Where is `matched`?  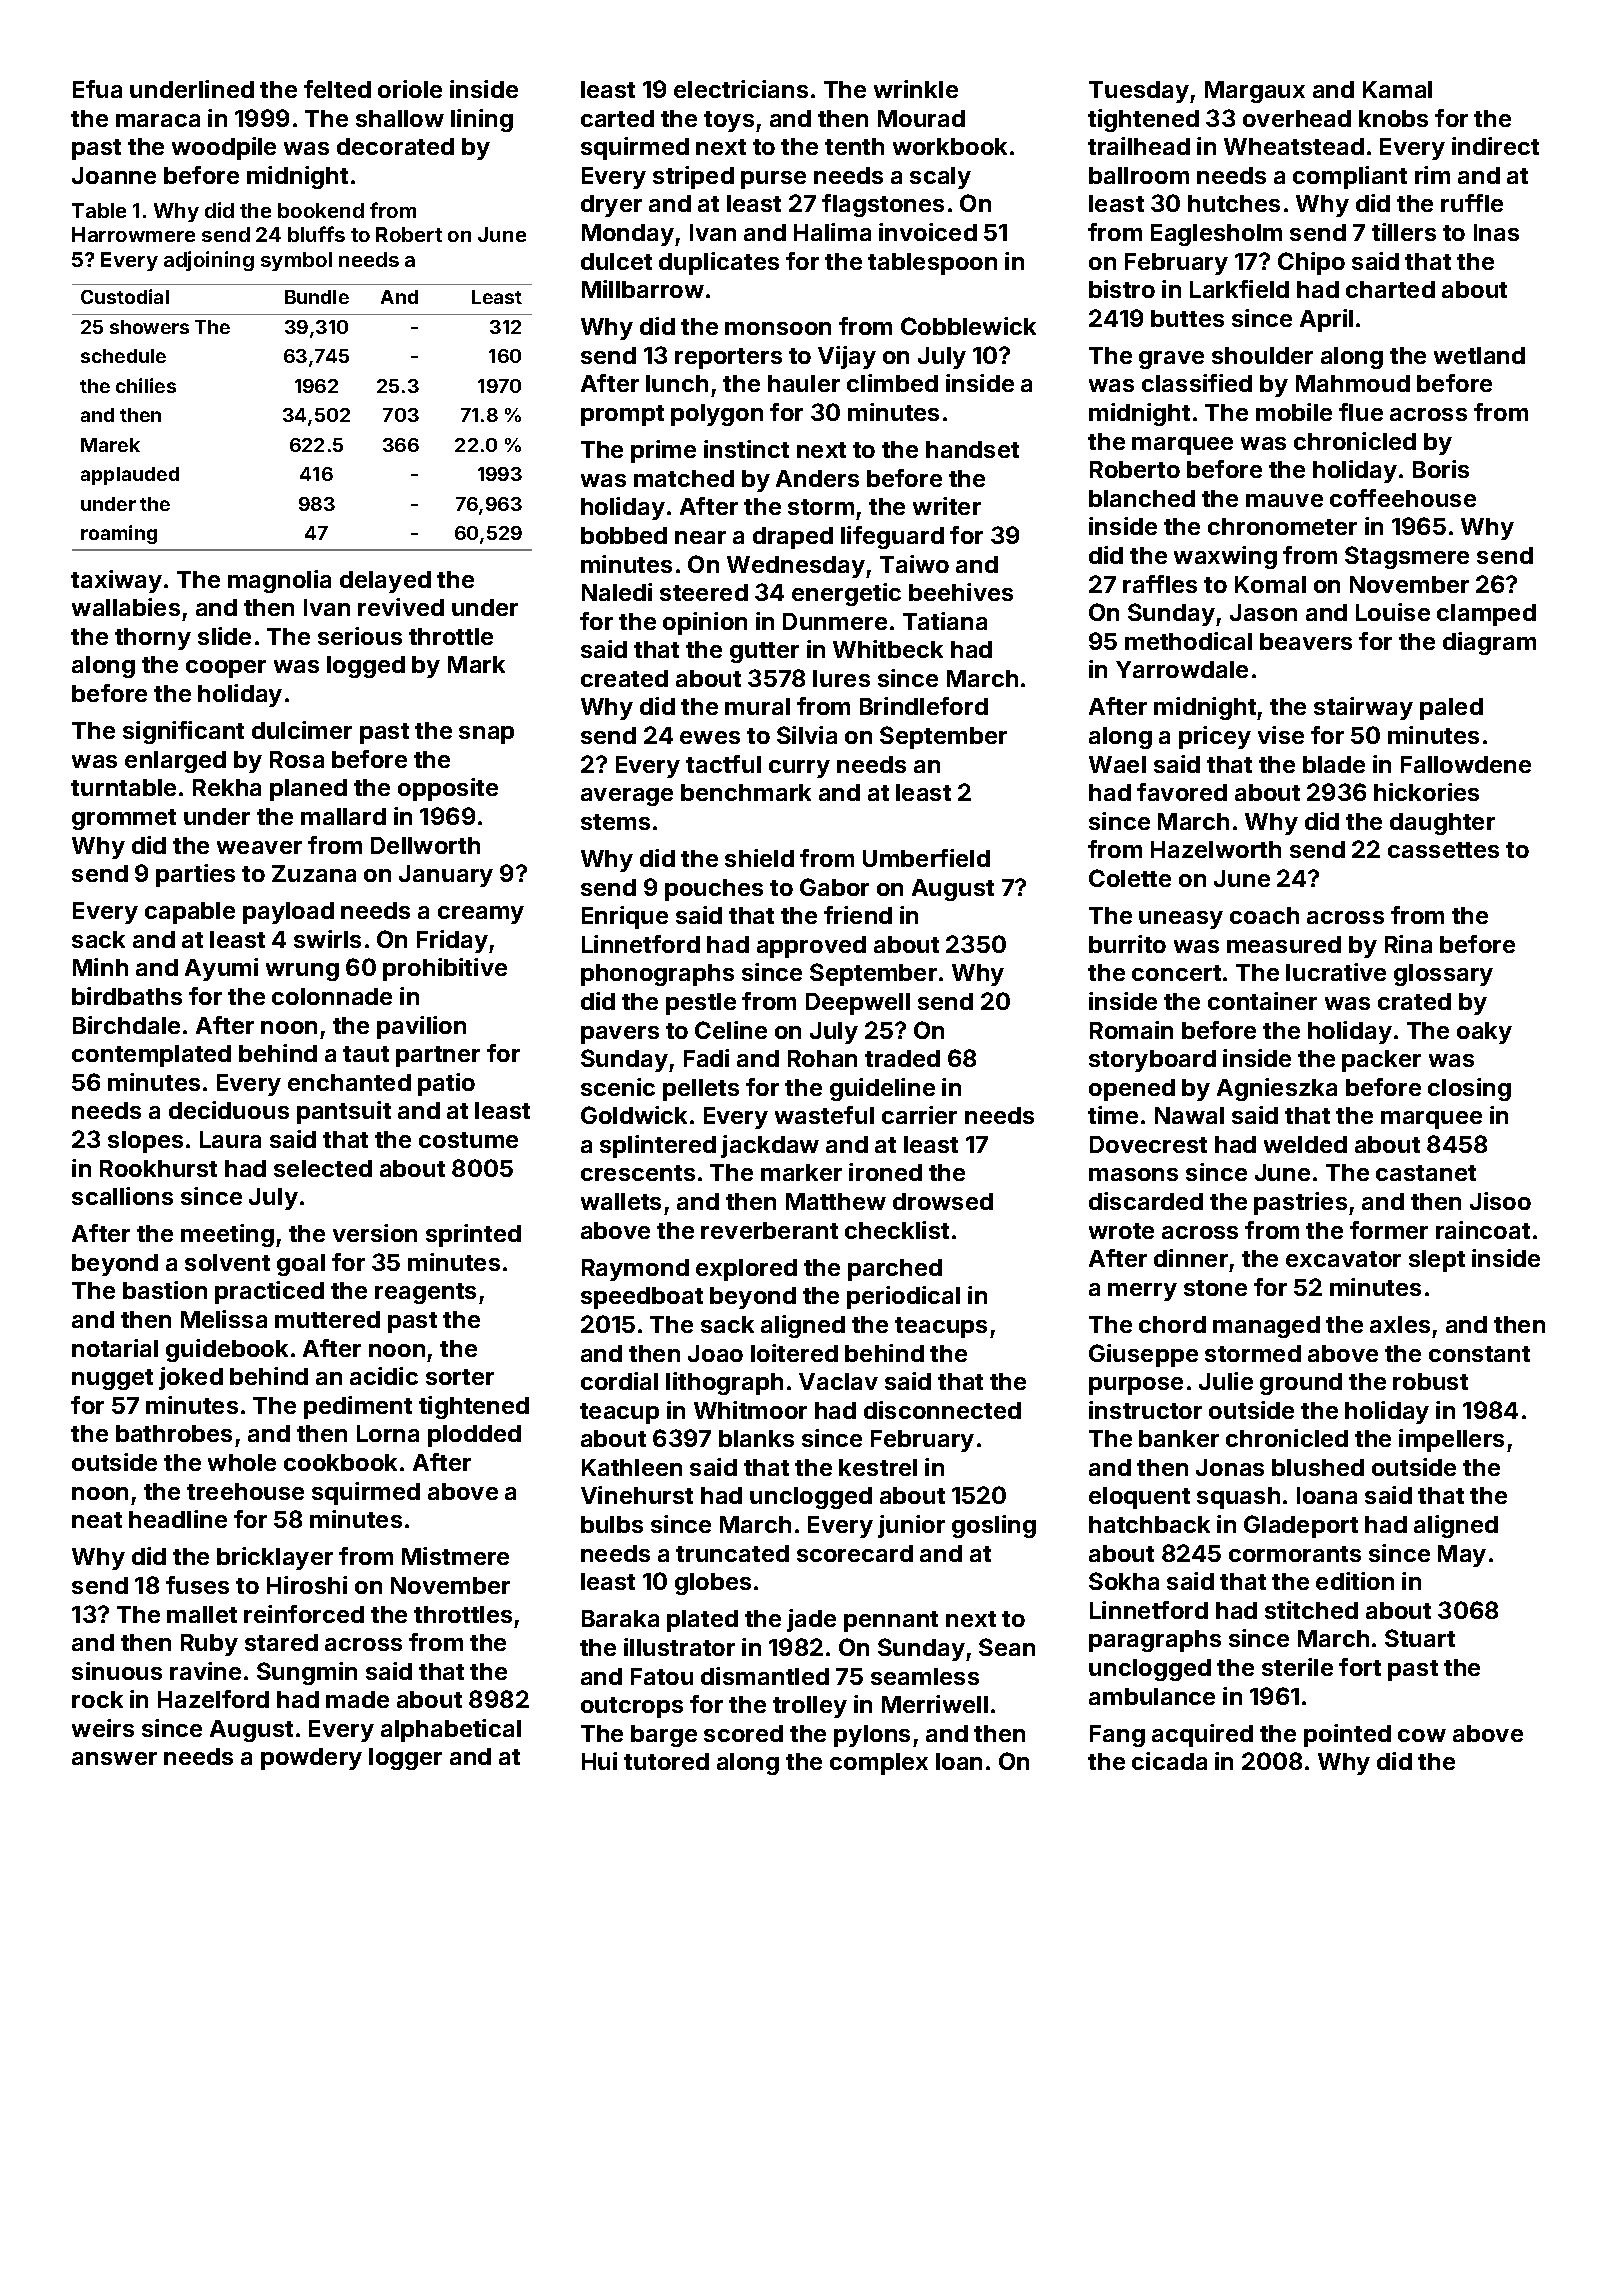 matched is located at coordinates (684, 478).
